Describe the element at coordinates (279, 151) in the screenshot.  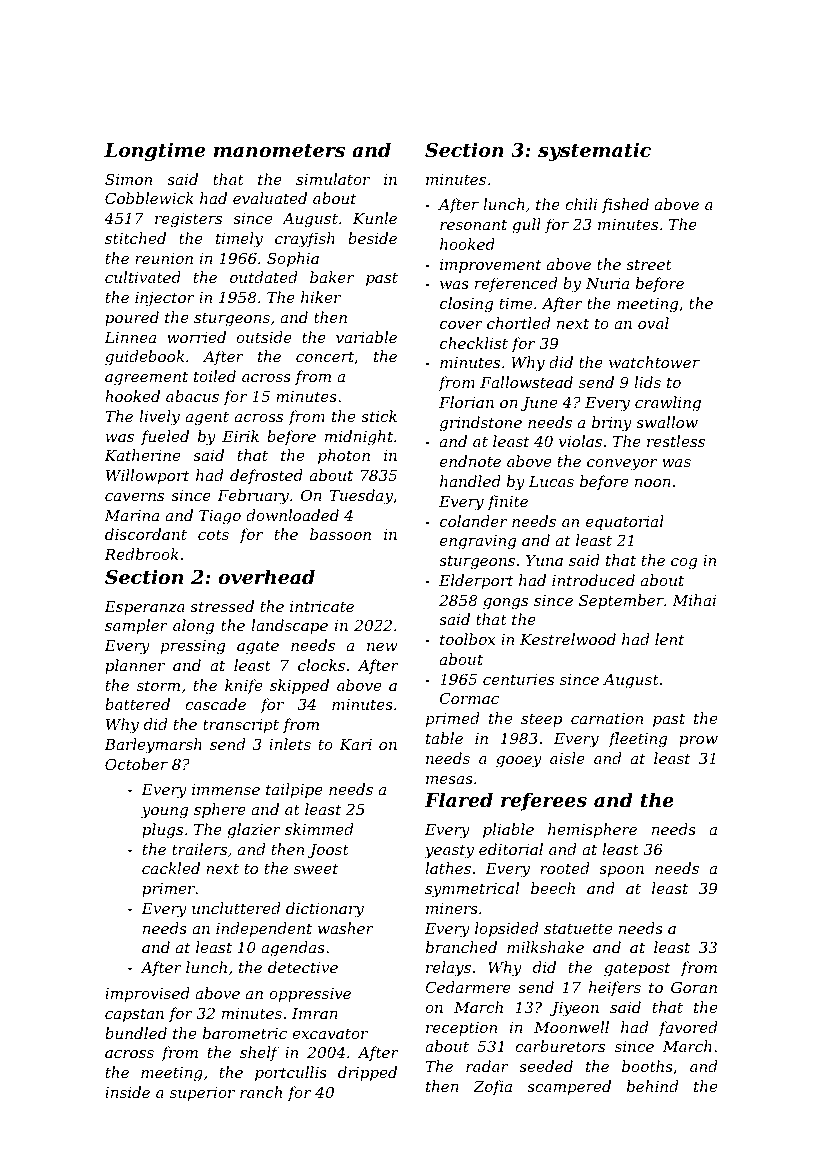
I see `manometers` at that location.
